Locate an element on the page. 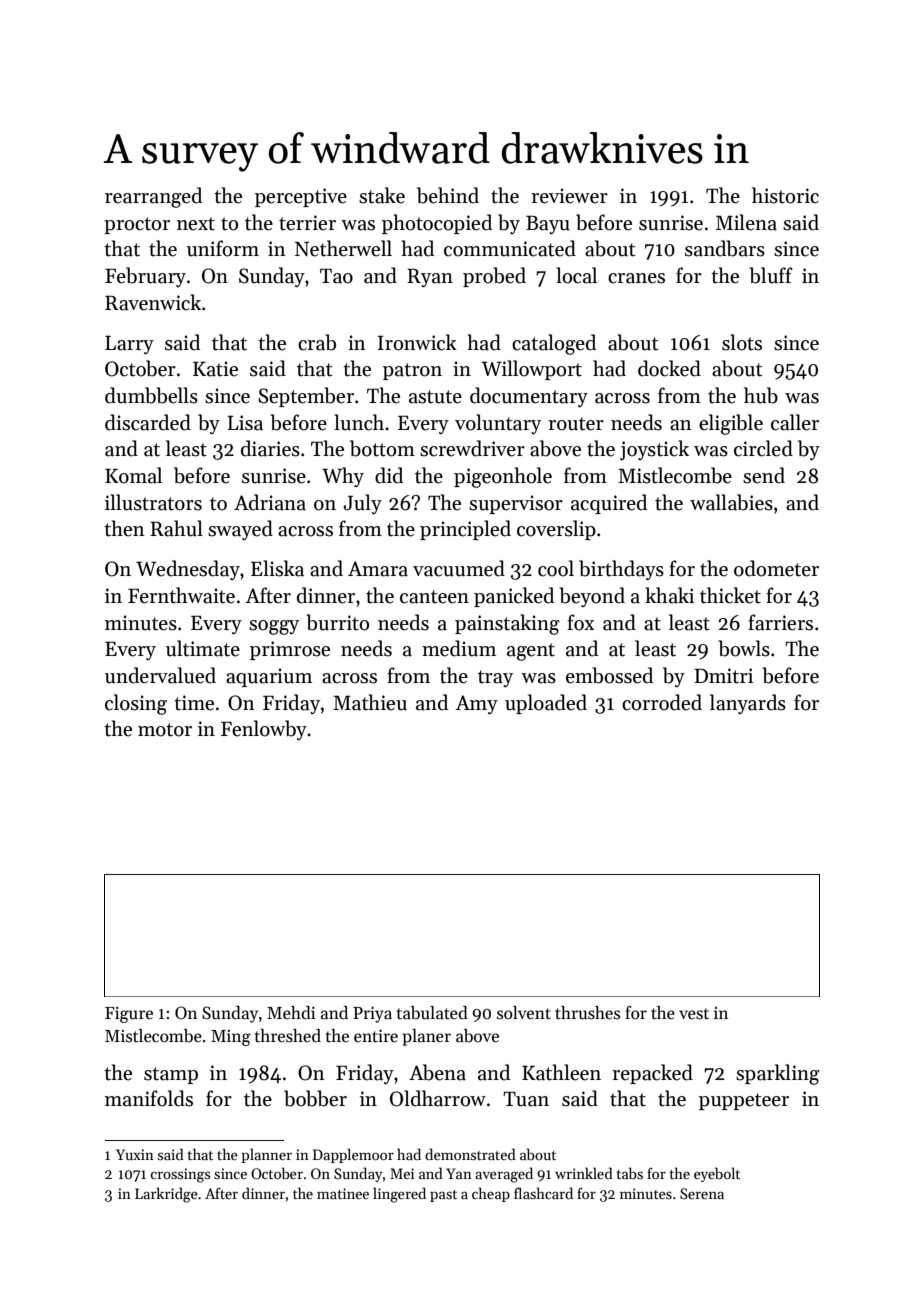 This document has height=1308, width=924. reviewer is located at coordinates (569, 196).
